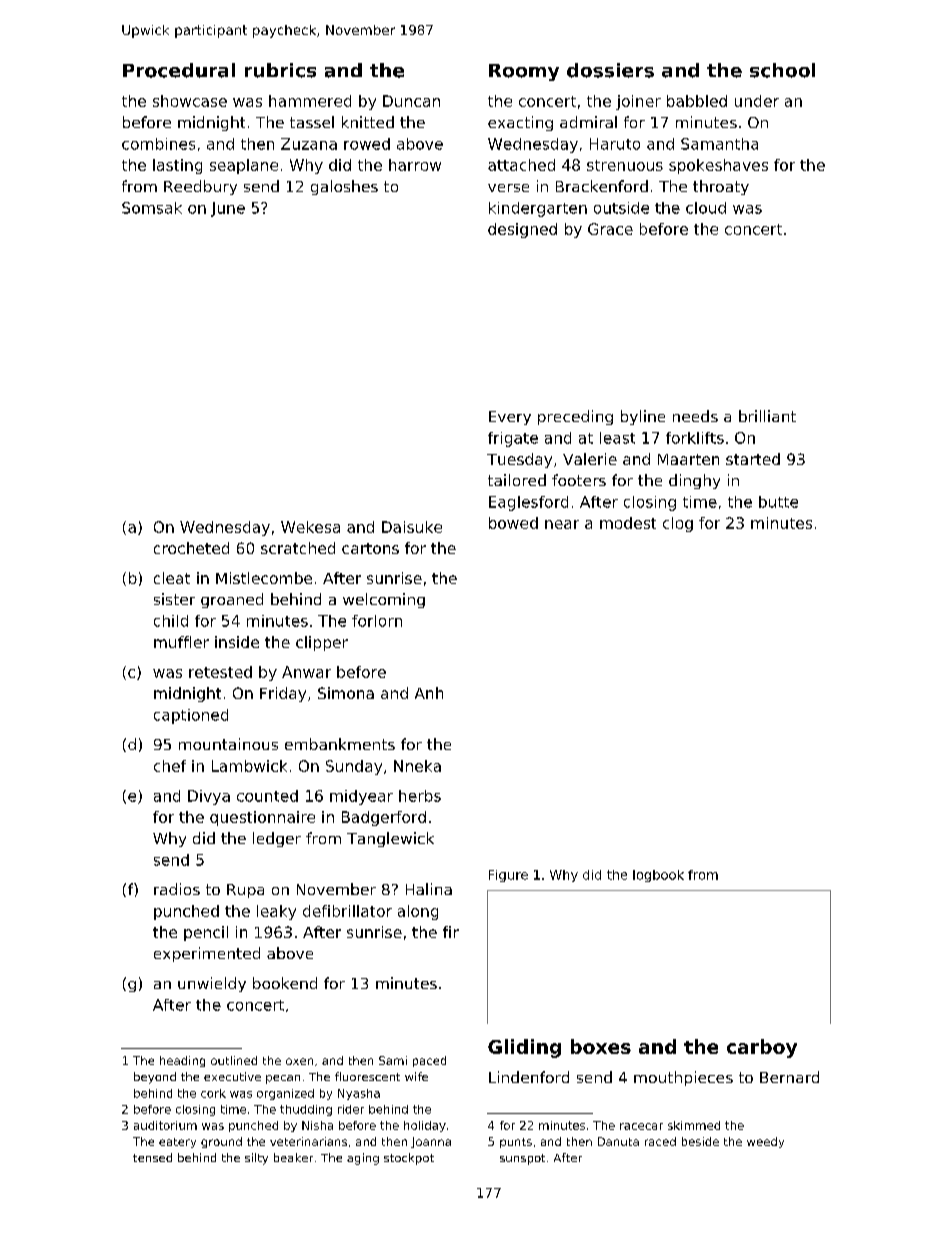 The width and height of the page is (952, 1233). Describe the element at coordinates (363, 1159) in the page. I see `aging` at that location.
